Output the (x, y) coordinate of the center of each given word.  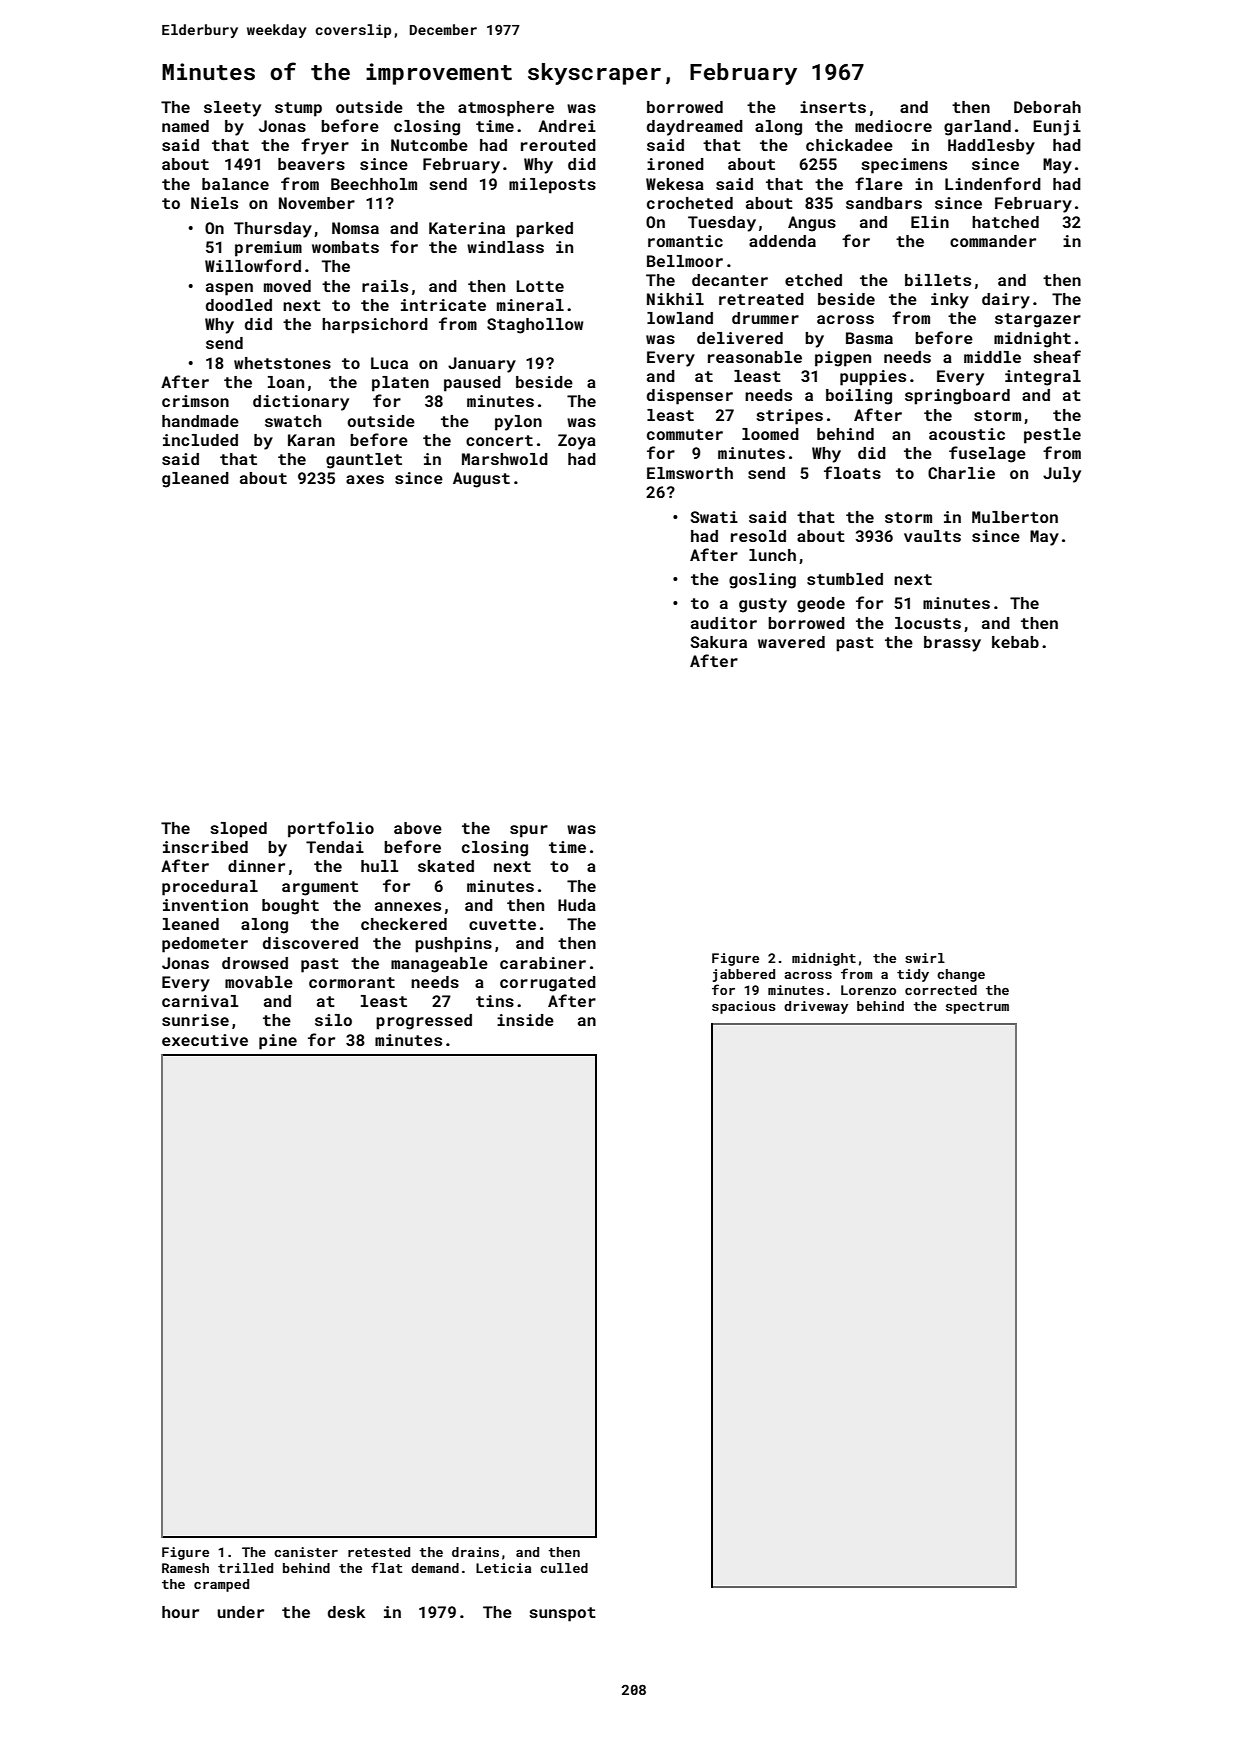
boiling (859, 397)
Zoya (577, 442)
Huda (577, 905)
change (961, 975)
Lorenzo (868, 990)
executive (205, 1040)
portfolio (331, 829)
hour (180, 1612)
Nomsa (355, 228)
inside (525, 1020)
